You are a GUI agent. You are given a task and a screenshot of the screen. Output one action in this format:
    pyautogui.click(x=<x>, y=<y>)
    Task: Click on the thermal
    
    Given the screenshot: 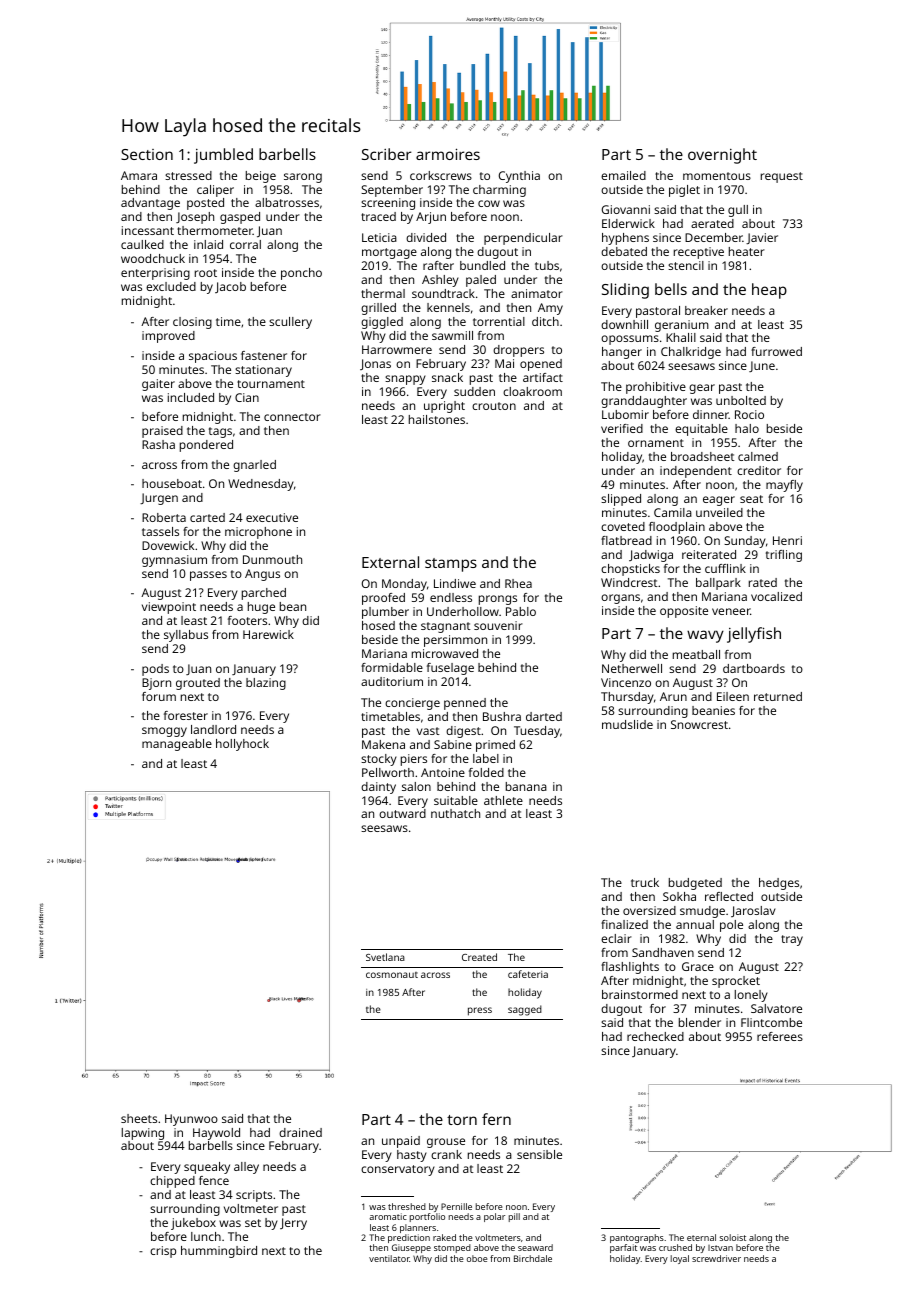 What is the action you would take?
    pyautogui.click(x=383, y=293)
